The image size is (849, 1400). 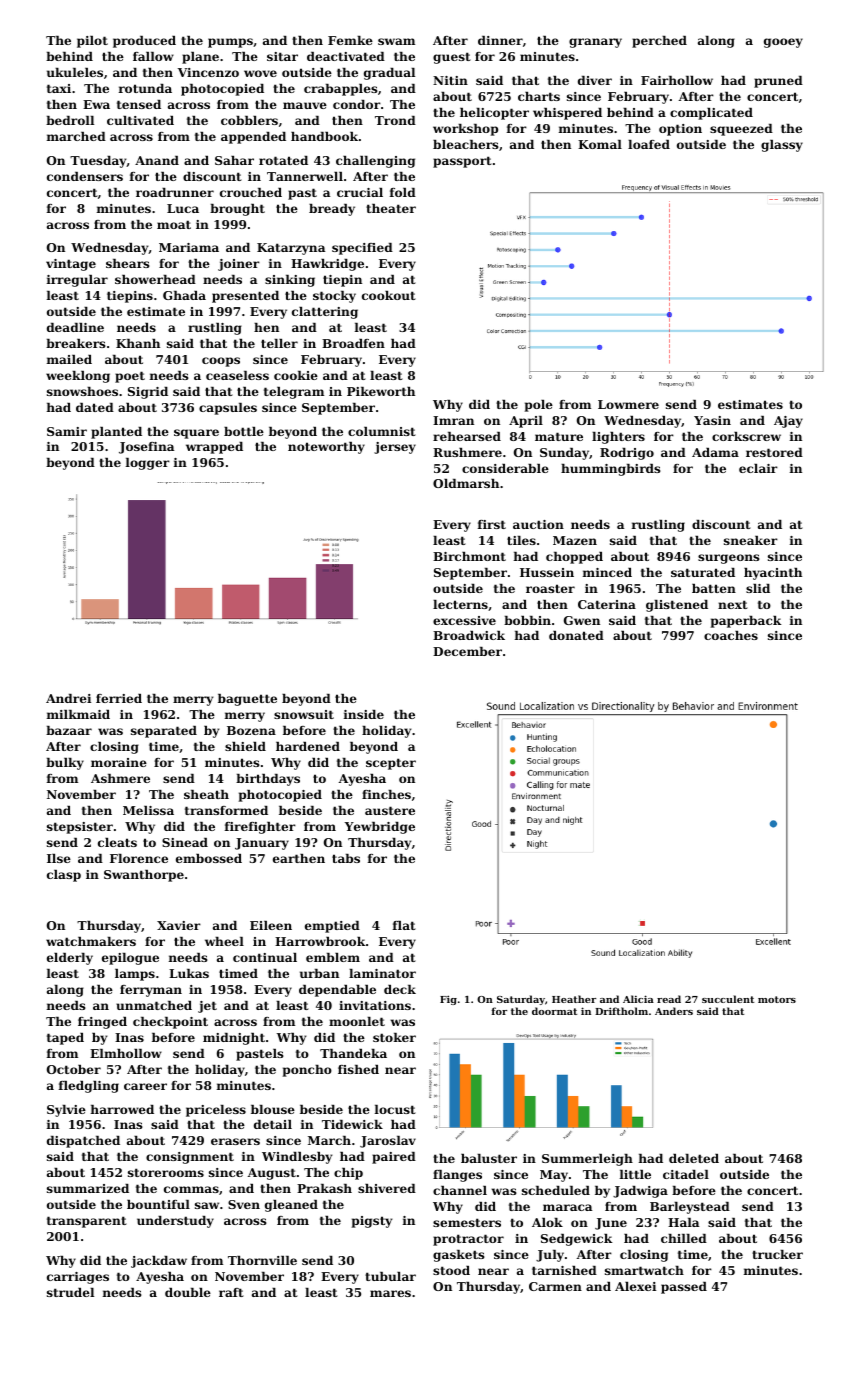 I want to click on checkpoint, so click(x=170, y=1023).
